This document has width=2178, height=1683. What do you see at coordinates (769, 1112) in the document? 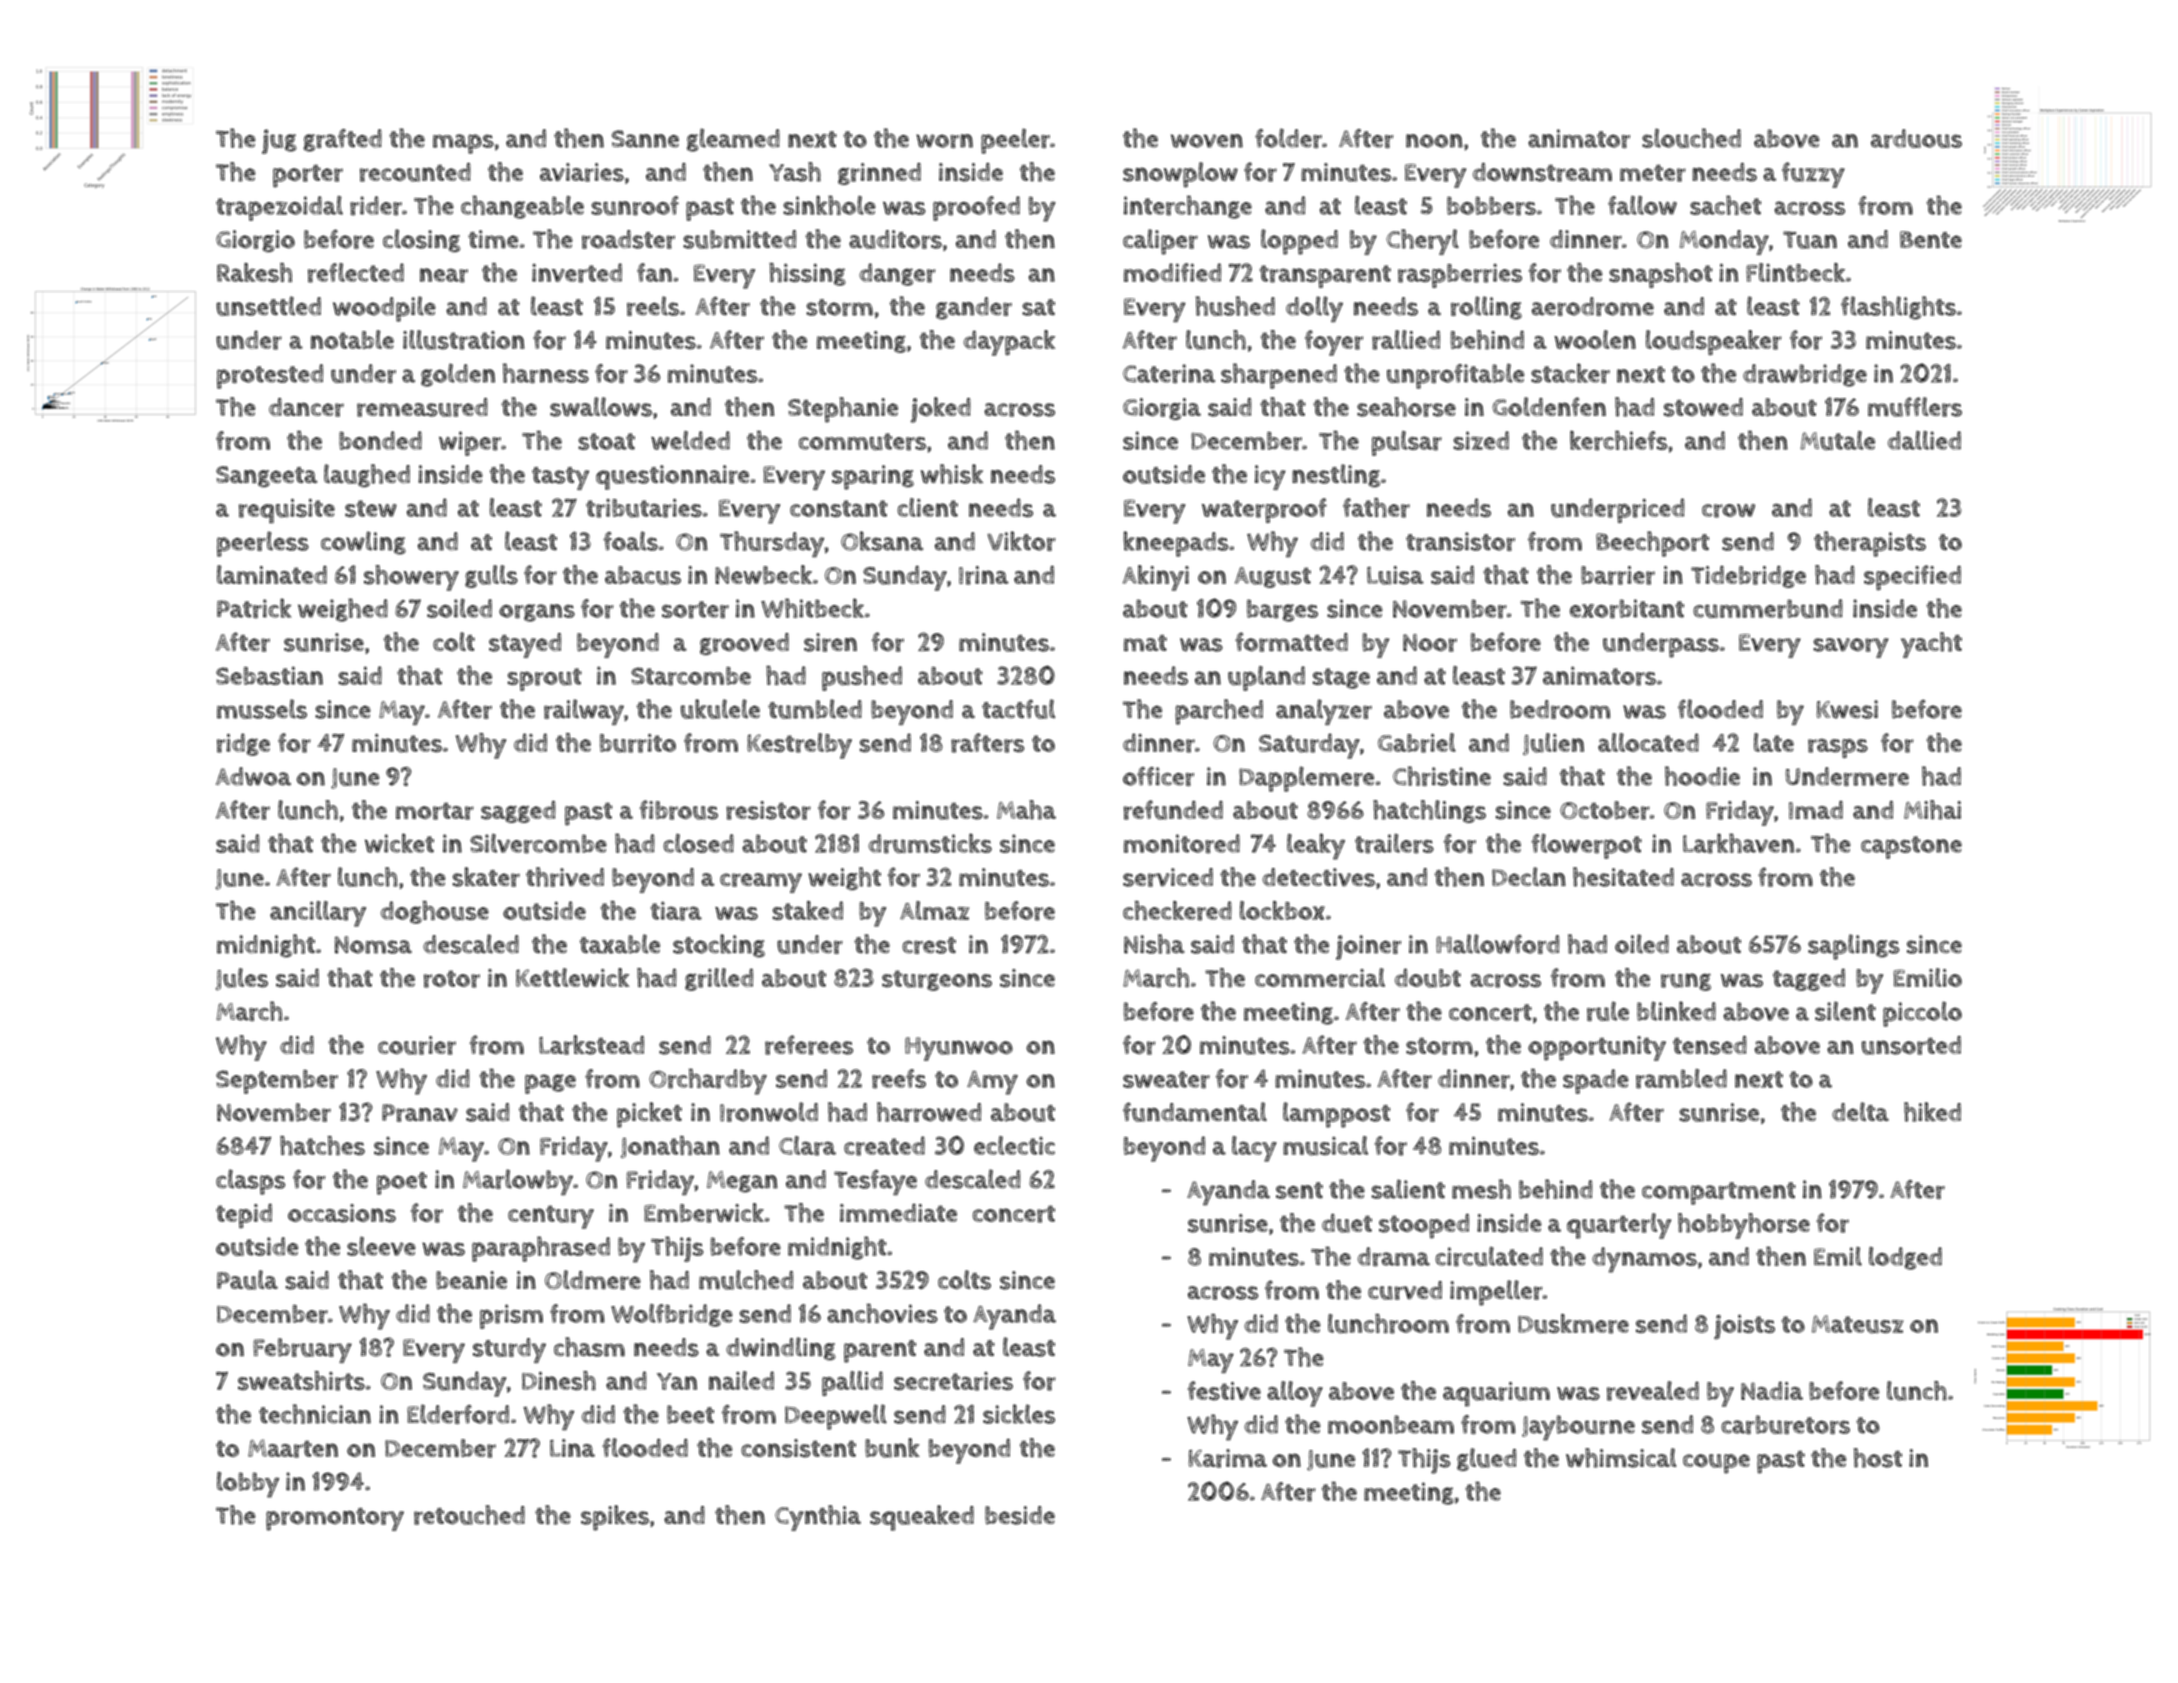
I see `Ironwold` at bounding box center [769, 1112].
